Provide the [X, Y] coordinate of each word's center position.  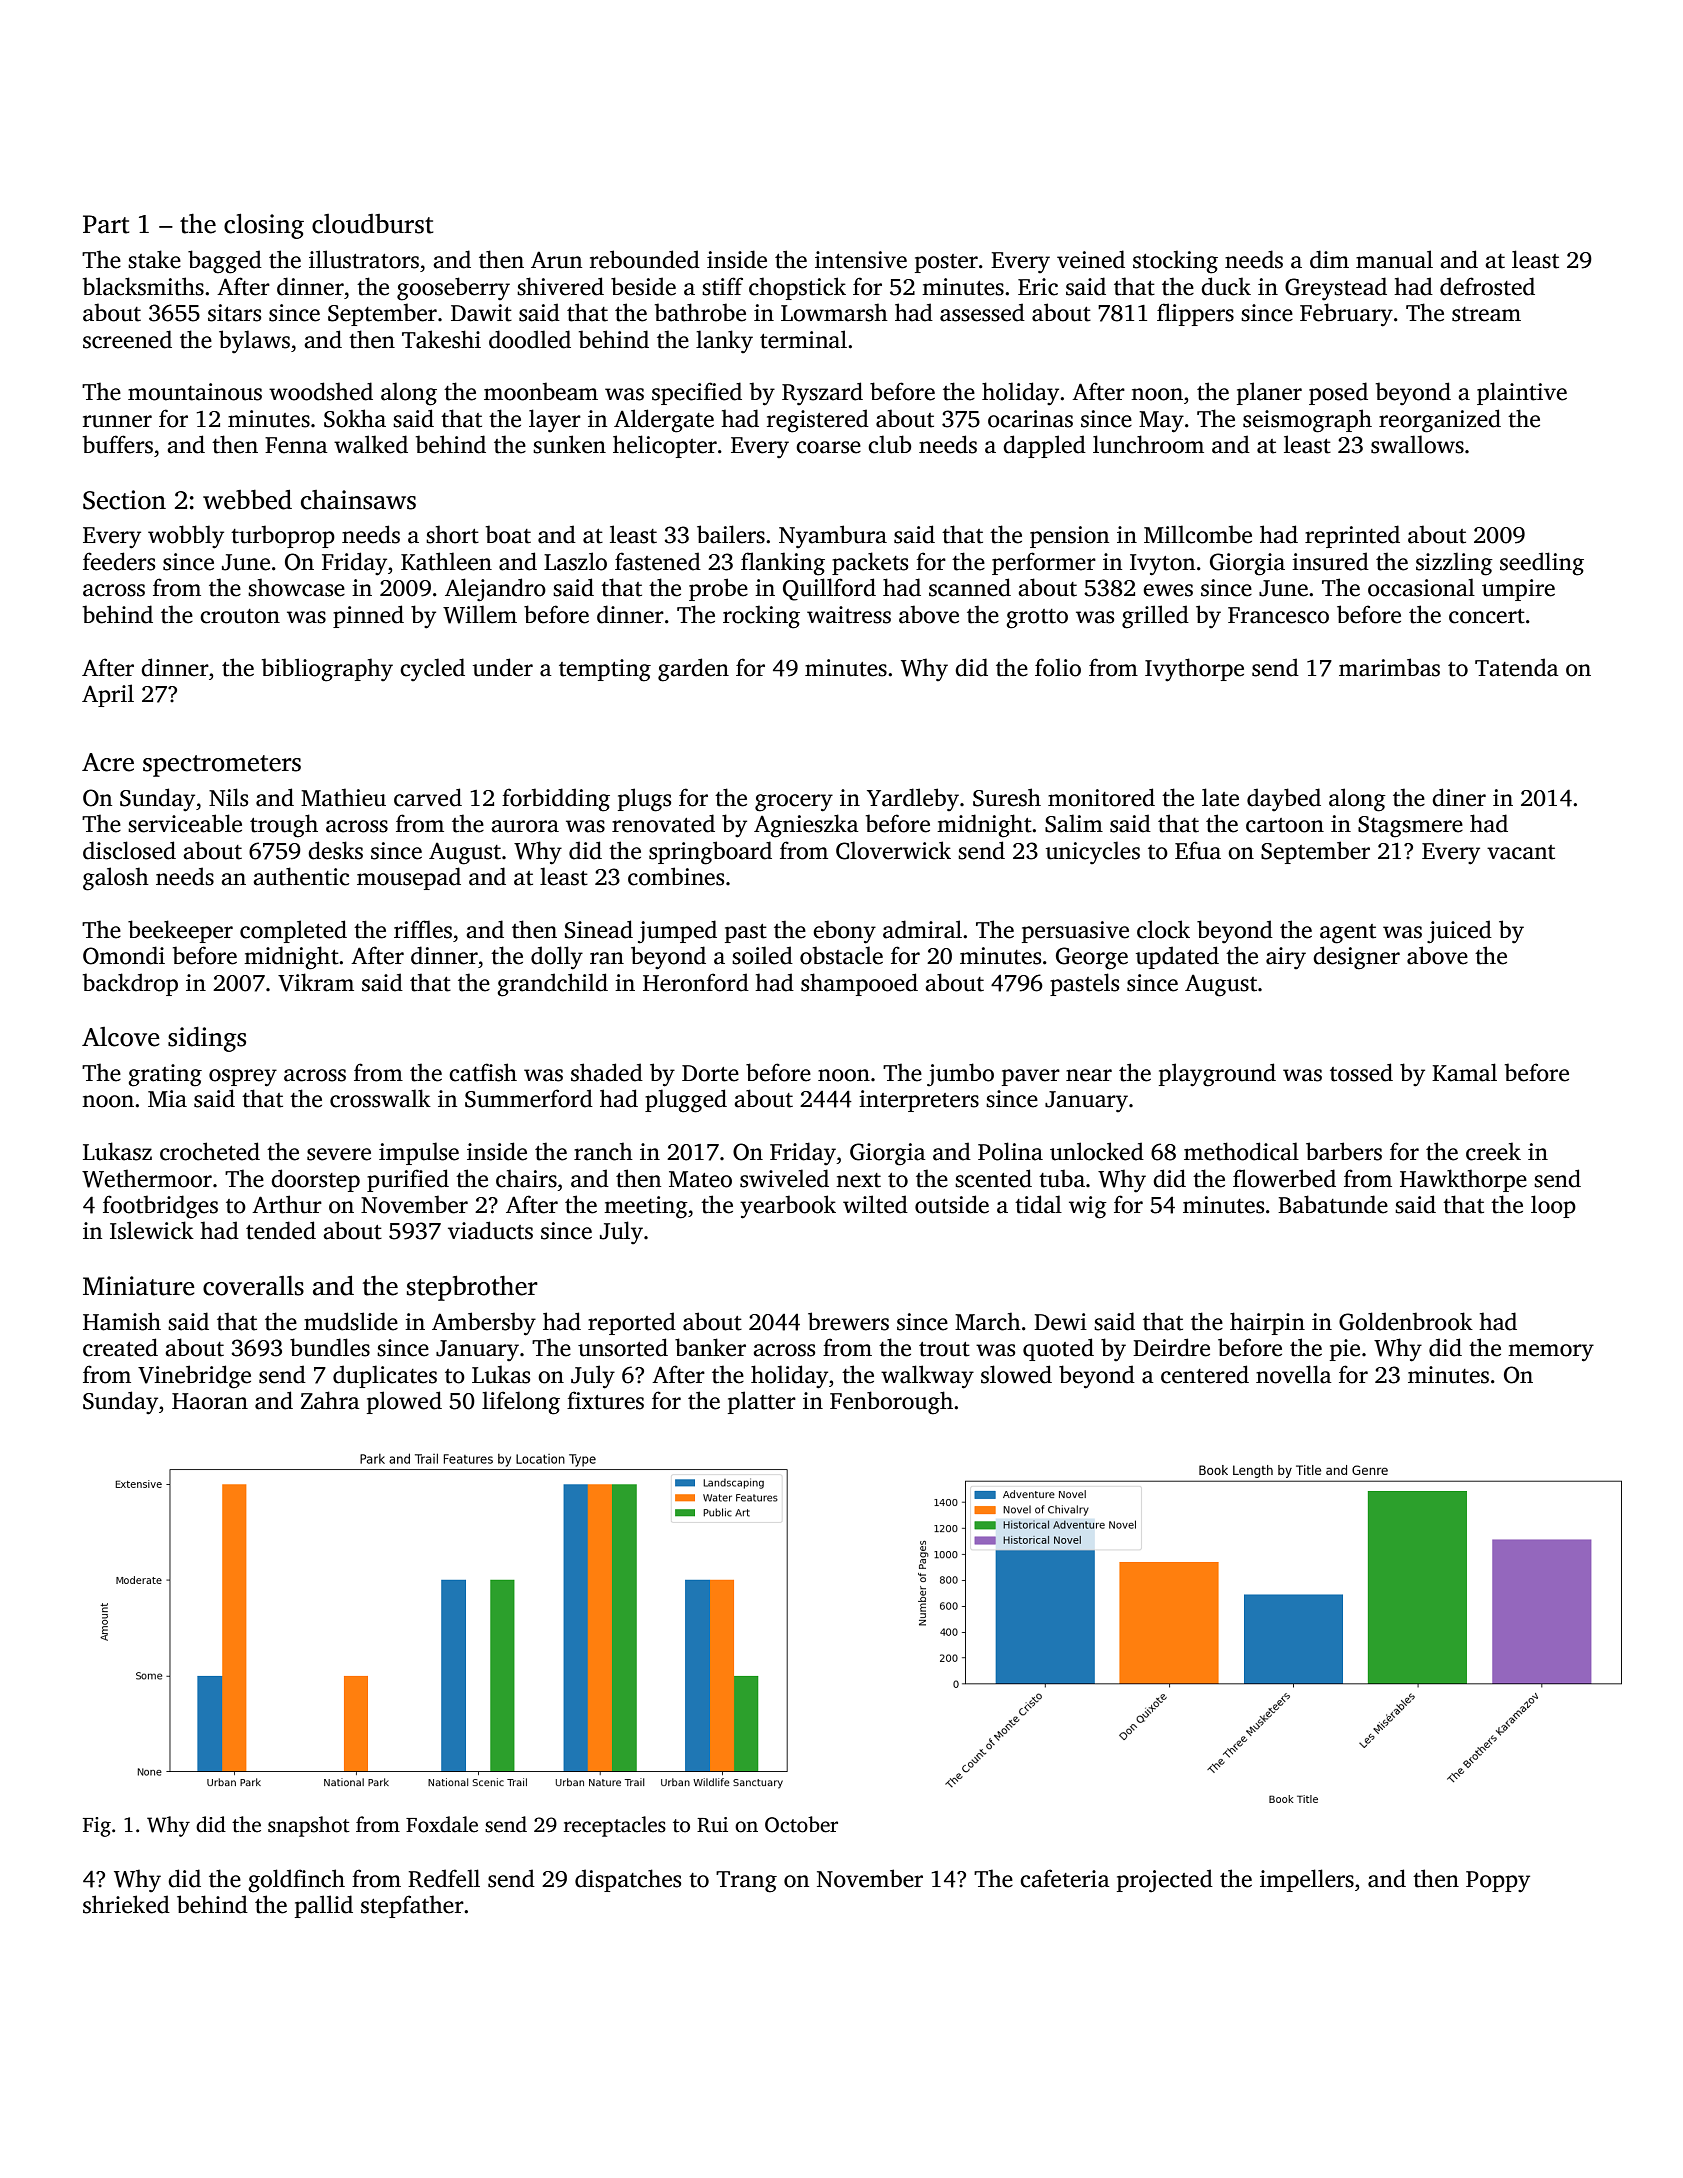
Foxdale [442, 1824]
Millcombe [1198, 534]
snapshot [309, 1826]
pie [1345, 1350]
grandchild [552, 985]
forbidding [556, 800]
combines [676, 876]
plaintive [1522, 393]
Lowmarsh [834, 312]
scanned [970, 587]
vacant [1521, 852]
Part [106, 224]
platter [762, 1402]
